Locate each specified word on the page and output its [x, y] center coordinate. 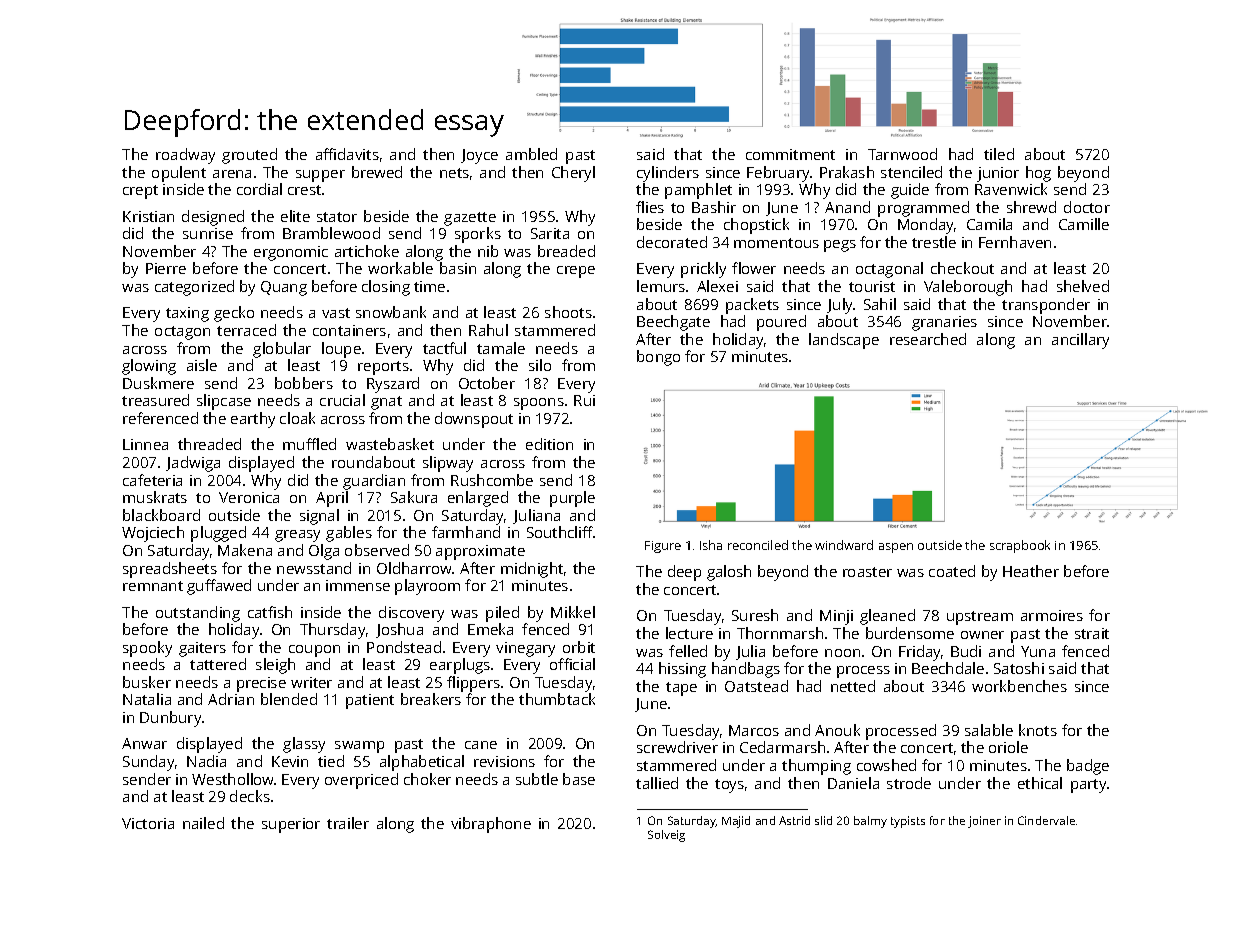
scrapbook [1020, 546]
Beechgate [673, 323]
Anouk [837, 730]
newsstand [314, 568]
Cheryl [573, 174]
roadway [185, 156]
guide [910, 191]
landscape [844, 341]
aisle [202, 365]
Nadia [206, 761]
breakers [431, 699]
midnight [532, 570]
